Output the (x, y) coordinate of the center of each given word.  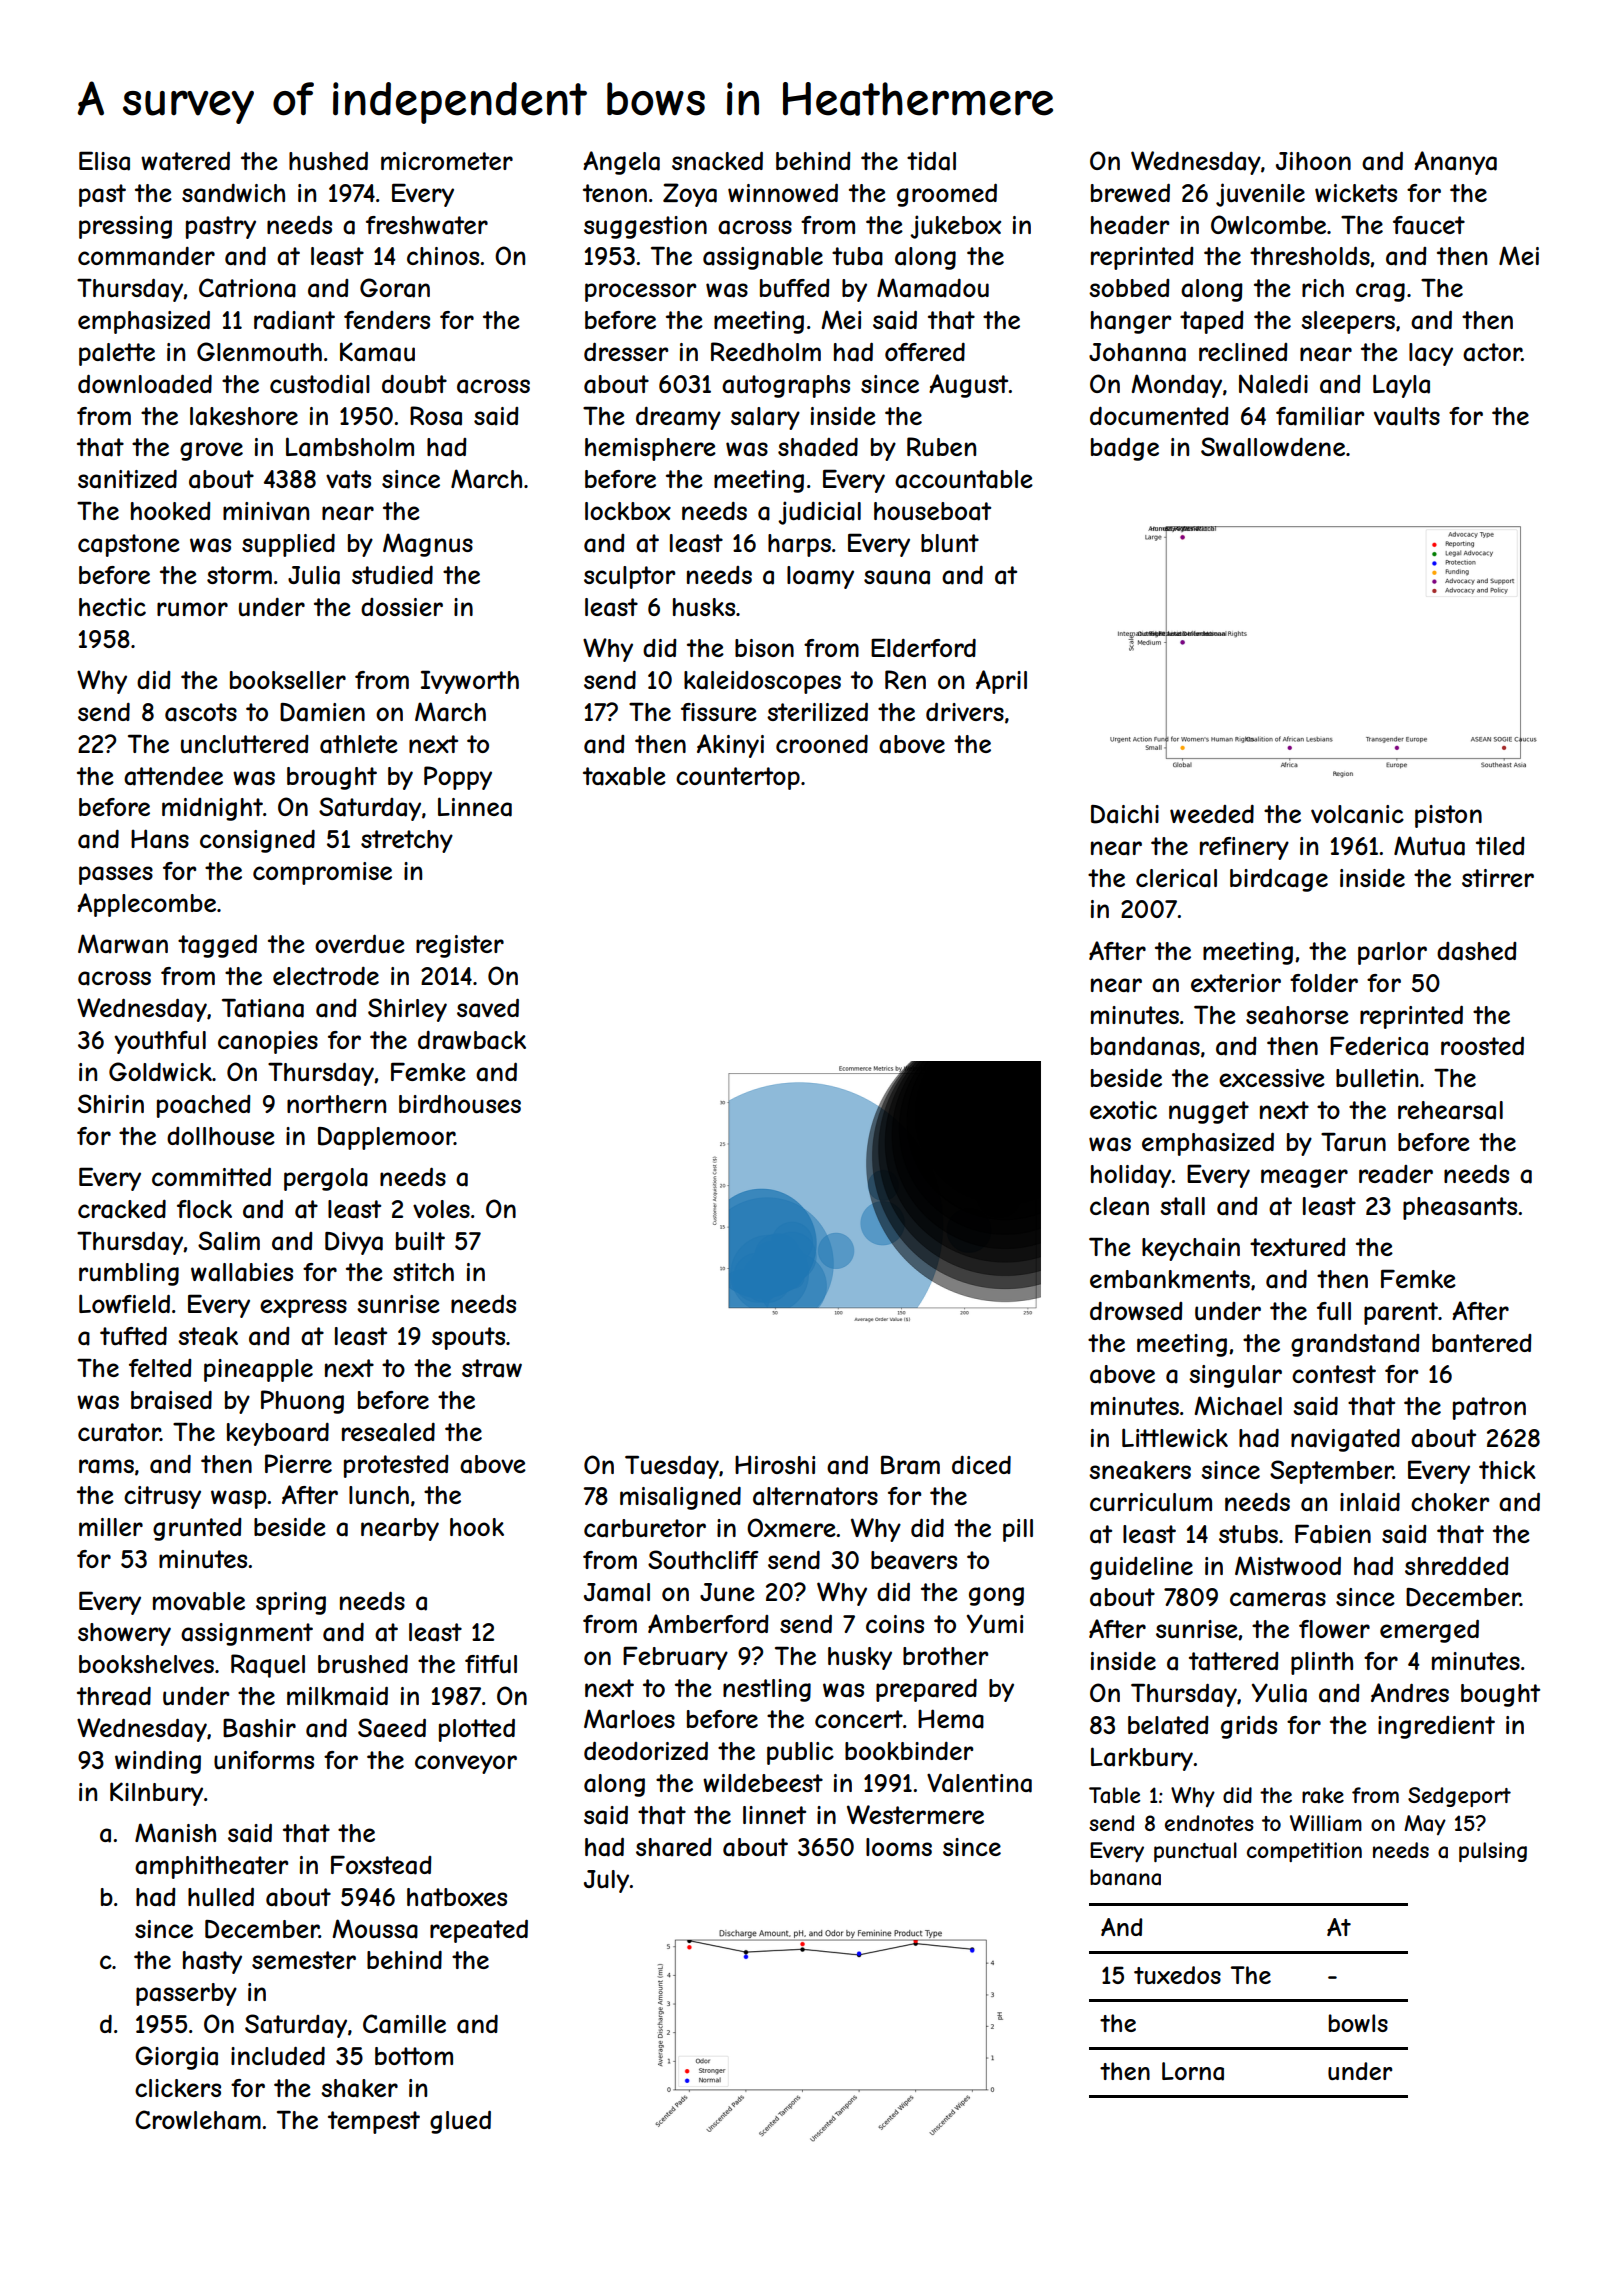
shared (674, 1847)
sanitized (127, 479)
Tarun (1353, 1142)
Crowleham (198, 2120)
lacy (1431, 354)
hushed (328, 161)
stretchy (407, 841)
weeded (1212, 814)
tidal (931, 161)
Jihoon (1313, 161)
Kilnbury (156, 1794)
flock (204, 1209)
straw (492, 1368)
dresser (626, 351)
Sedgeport (1459, 1797)
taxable (624, 776)
